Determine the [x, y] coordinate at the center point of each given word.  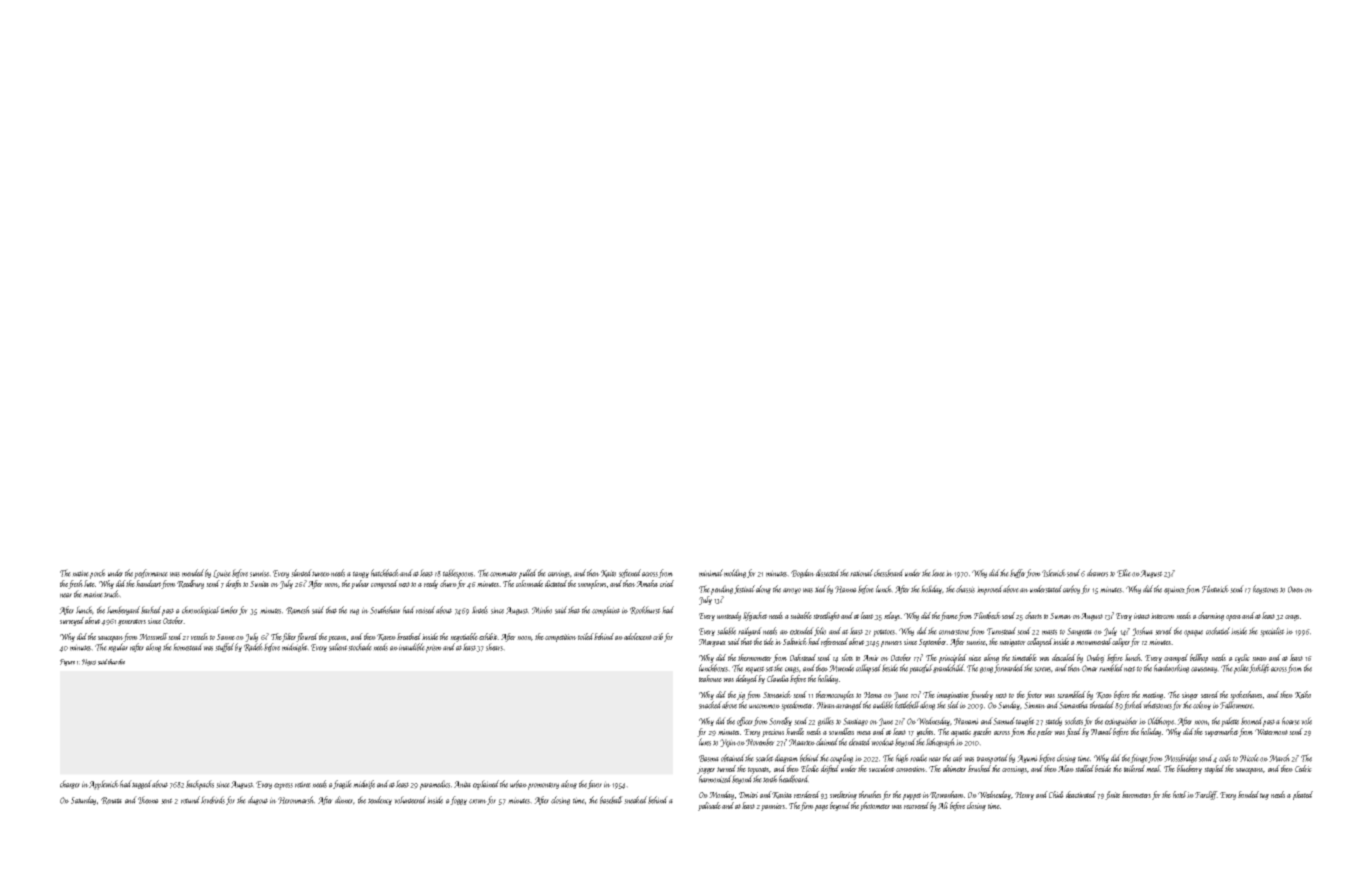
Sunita [259, 584]
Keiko [1303, 695]
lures [705, 742]
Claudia [778, 678]
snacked [710, 705]
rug [354, 612]
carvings [559, 574]
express [283, 786]
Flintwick [1215, 589]
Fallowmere [1236, 705]
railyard [750, 631]
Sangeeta [1079, 632]
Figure [67, 662]
